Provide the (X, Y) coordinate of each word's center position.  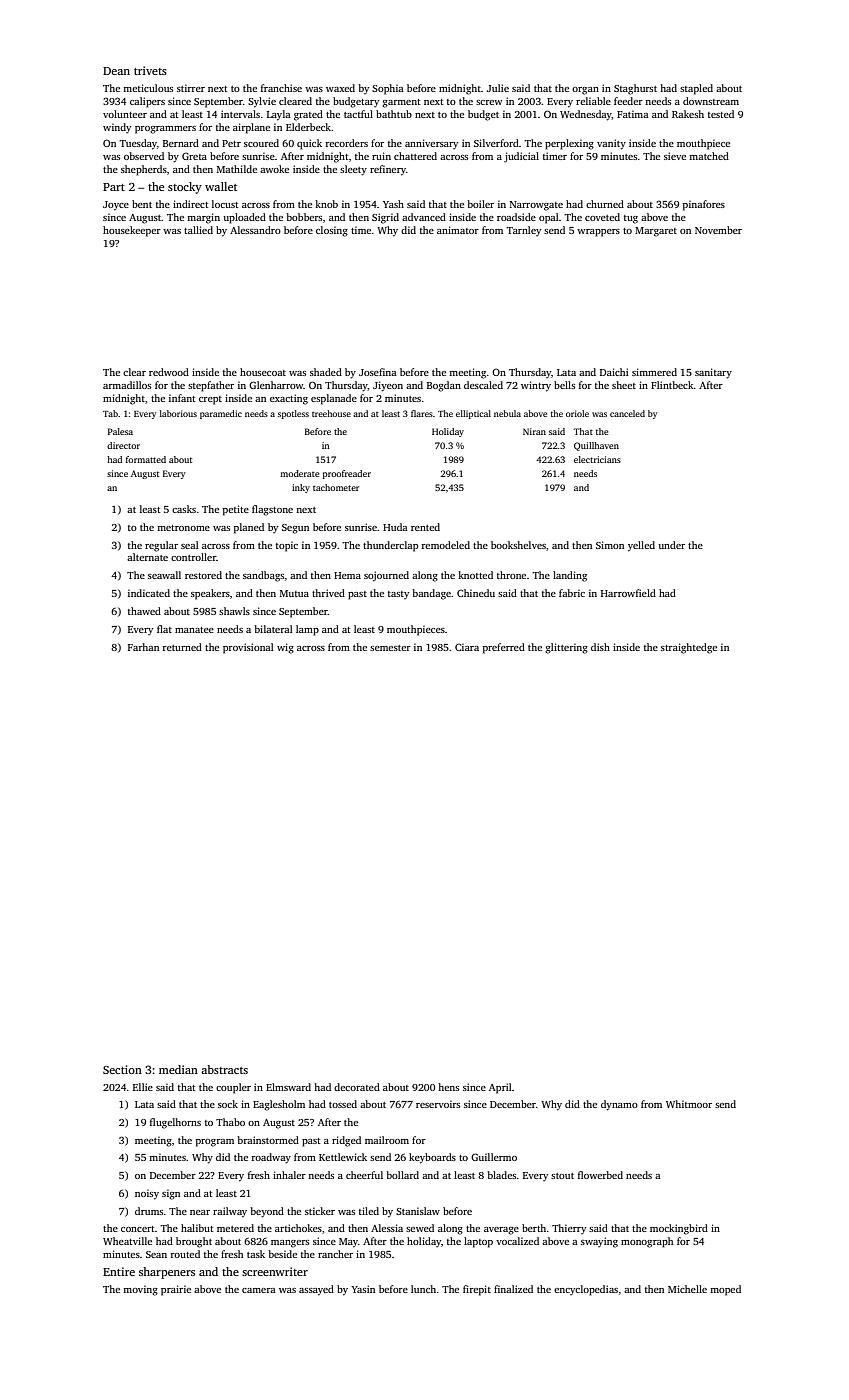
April (500, 1088)
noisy (147, 1195)
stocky (185, 188)
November (718, 230)
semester (390, 648)
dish (600, 647)
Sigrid (385, 218)
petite (236, 510)
